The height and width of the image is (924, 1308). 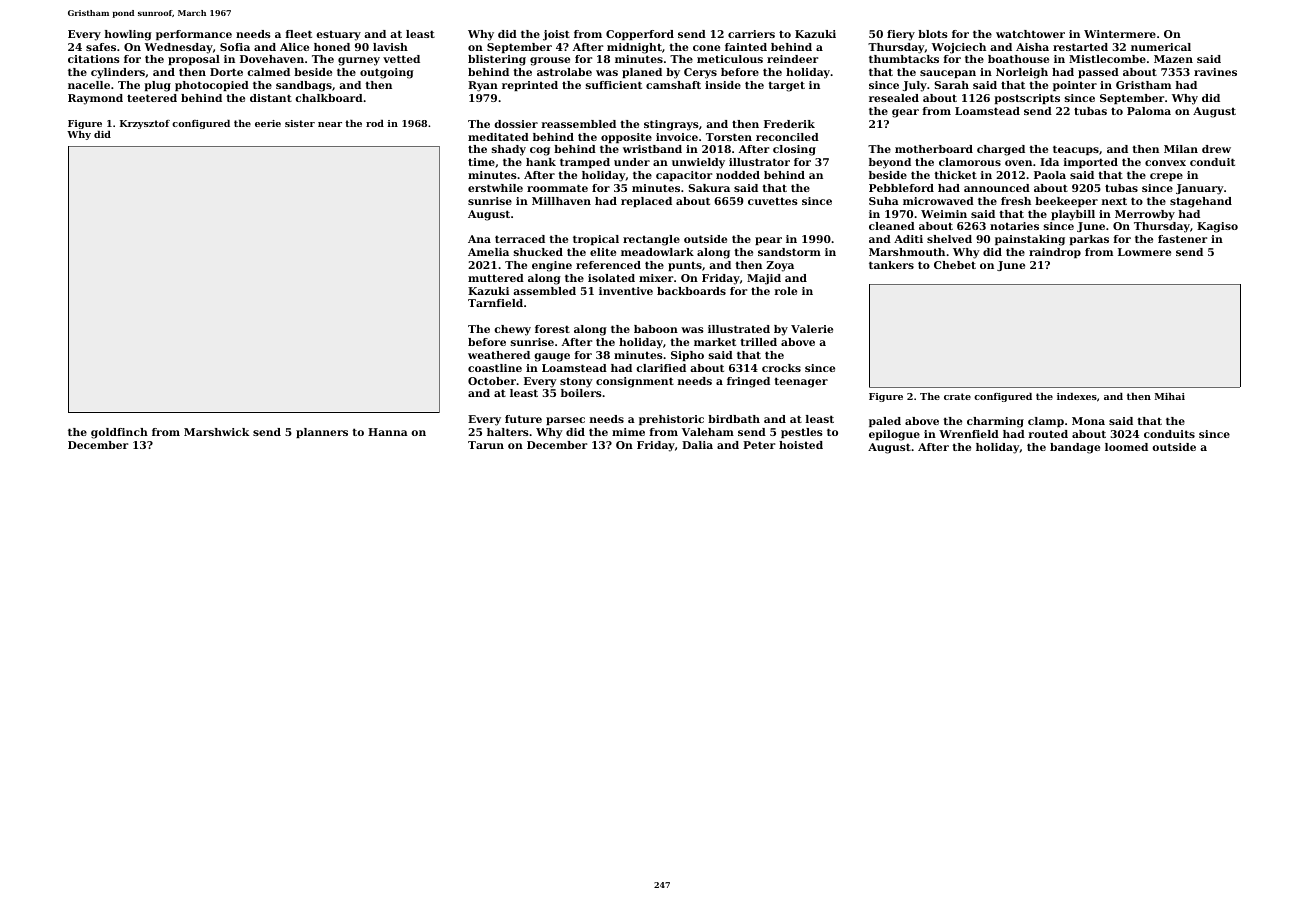 What do you see at coordinates (691, 291) in the image?
I see `backboards` at bounding box center [691, 291].
